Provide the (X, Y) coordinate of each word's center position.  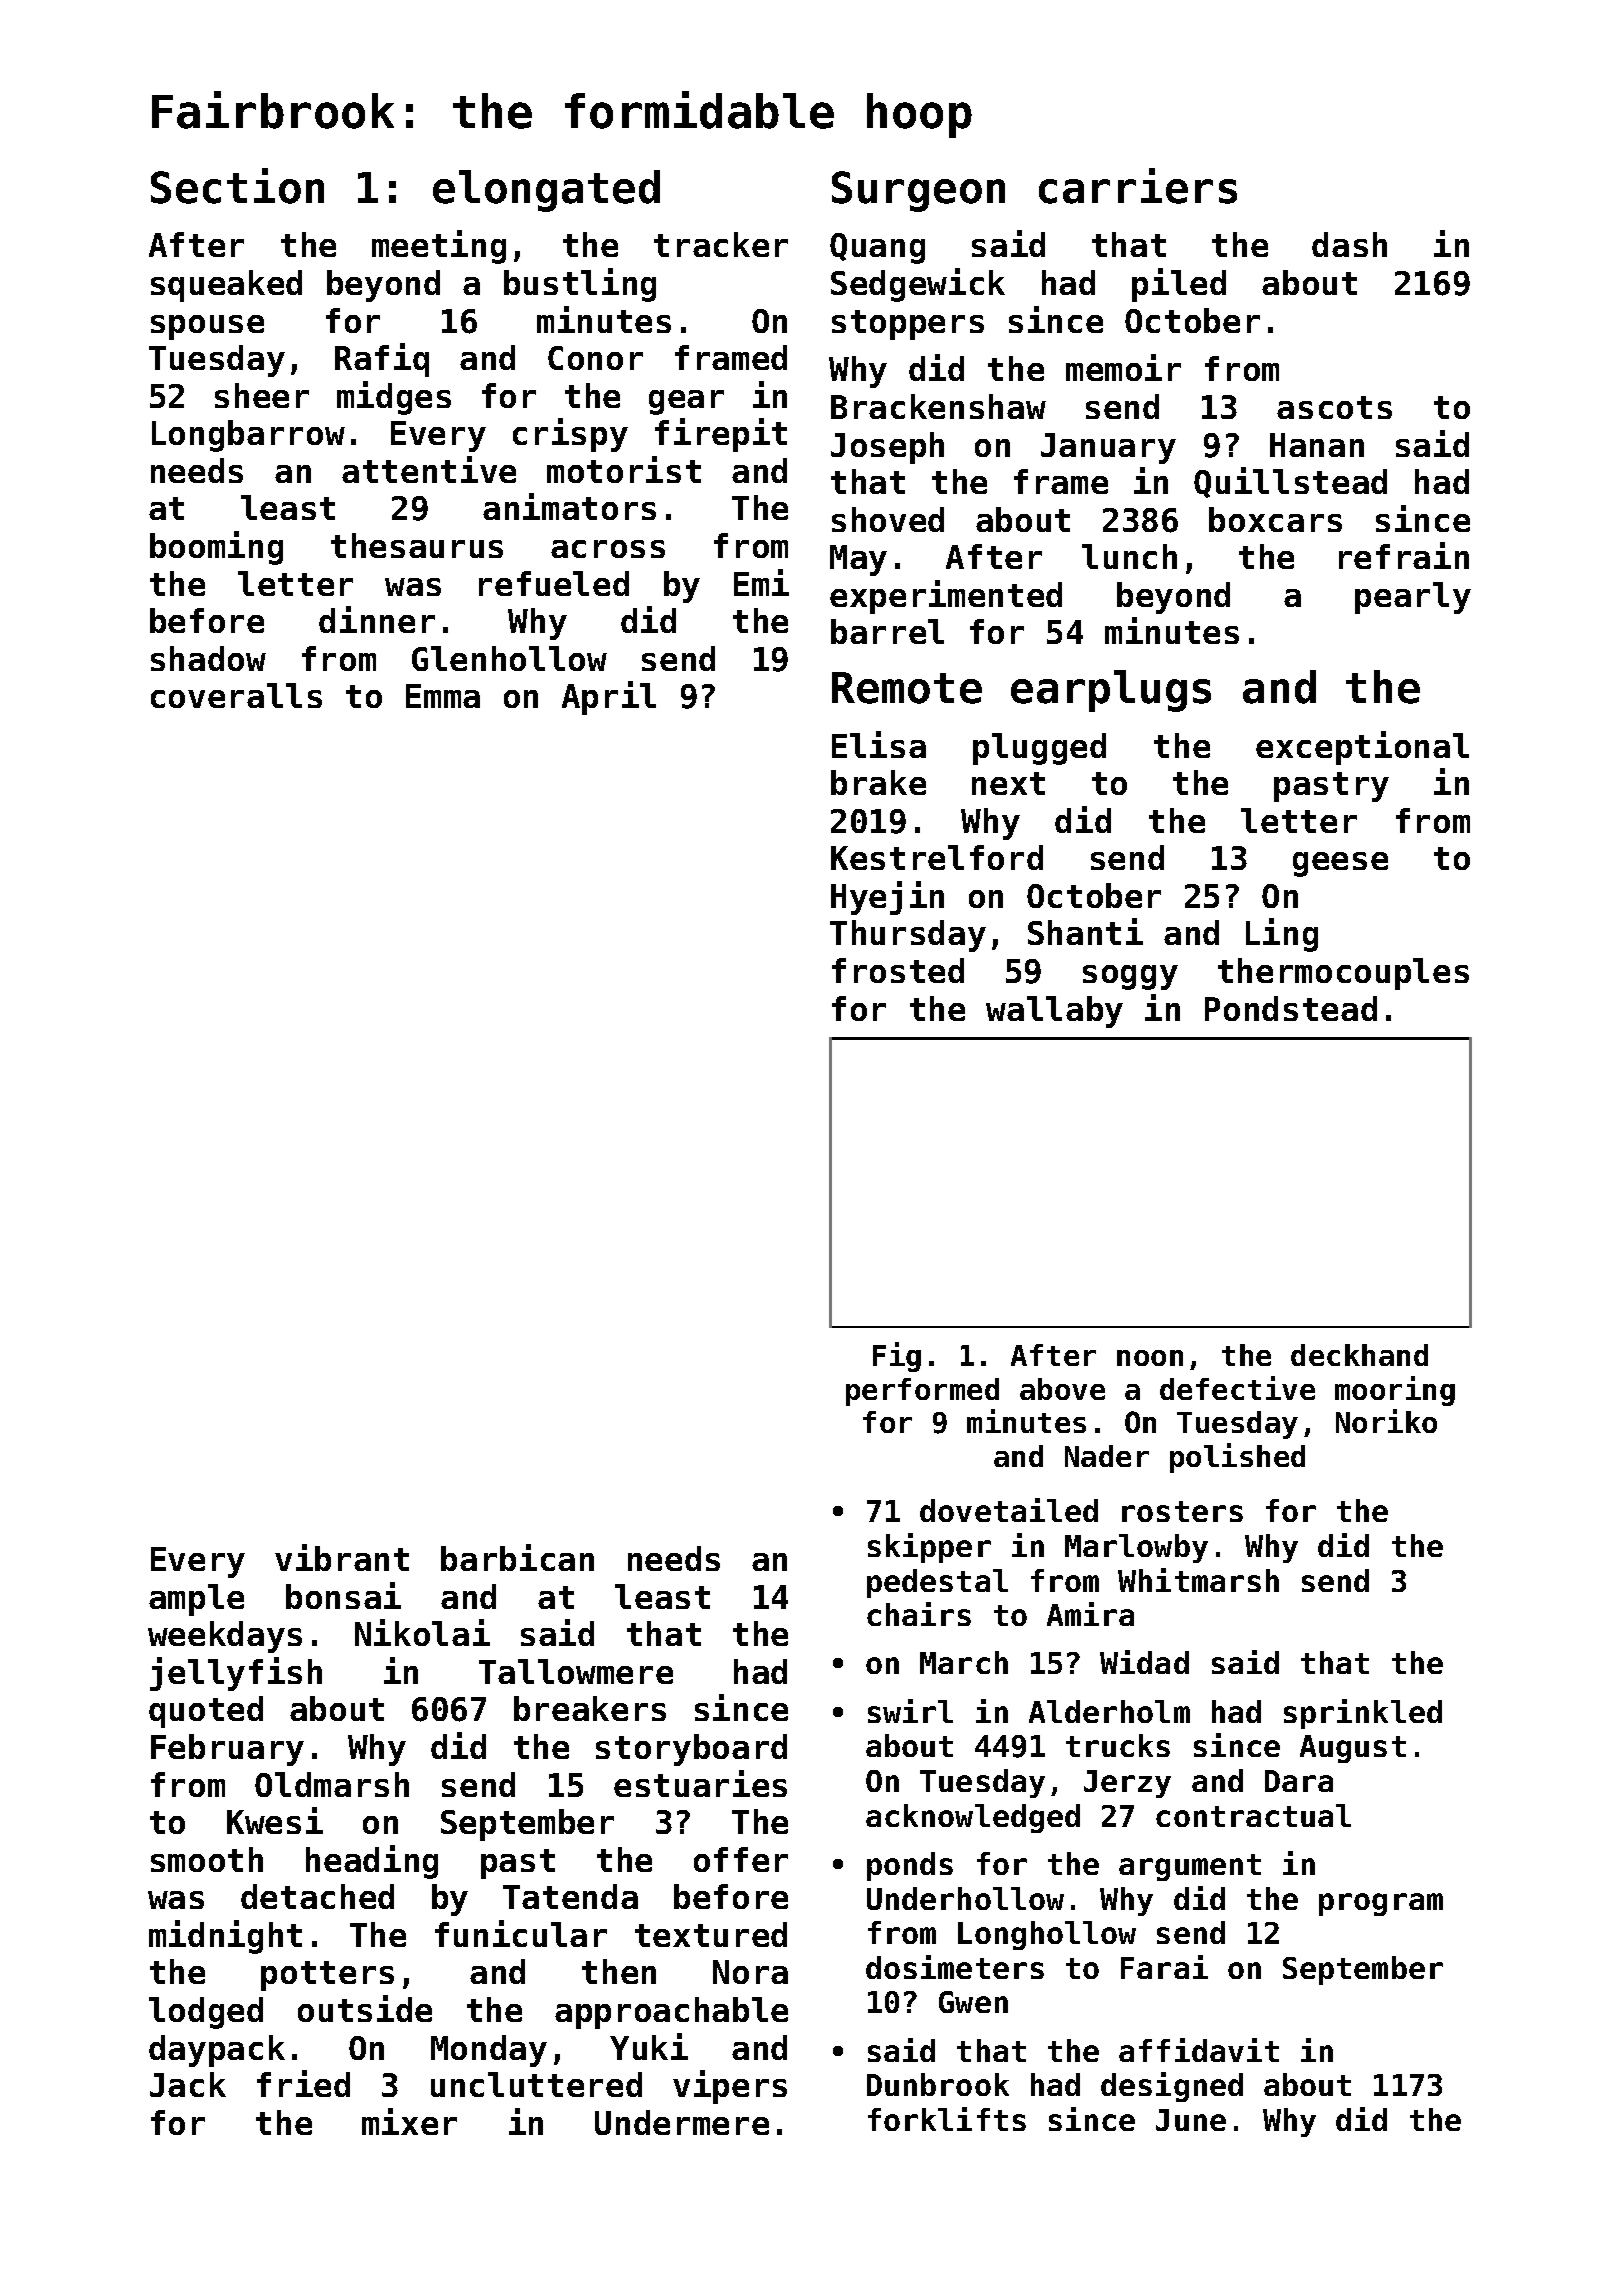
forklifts (947, 2119)
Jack (188, 2084)
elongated (546, 191)
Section (237, 186)
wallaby (1054, 1012)
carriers (1138, 186)
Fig (897, 1357)
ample (196, 1600)
